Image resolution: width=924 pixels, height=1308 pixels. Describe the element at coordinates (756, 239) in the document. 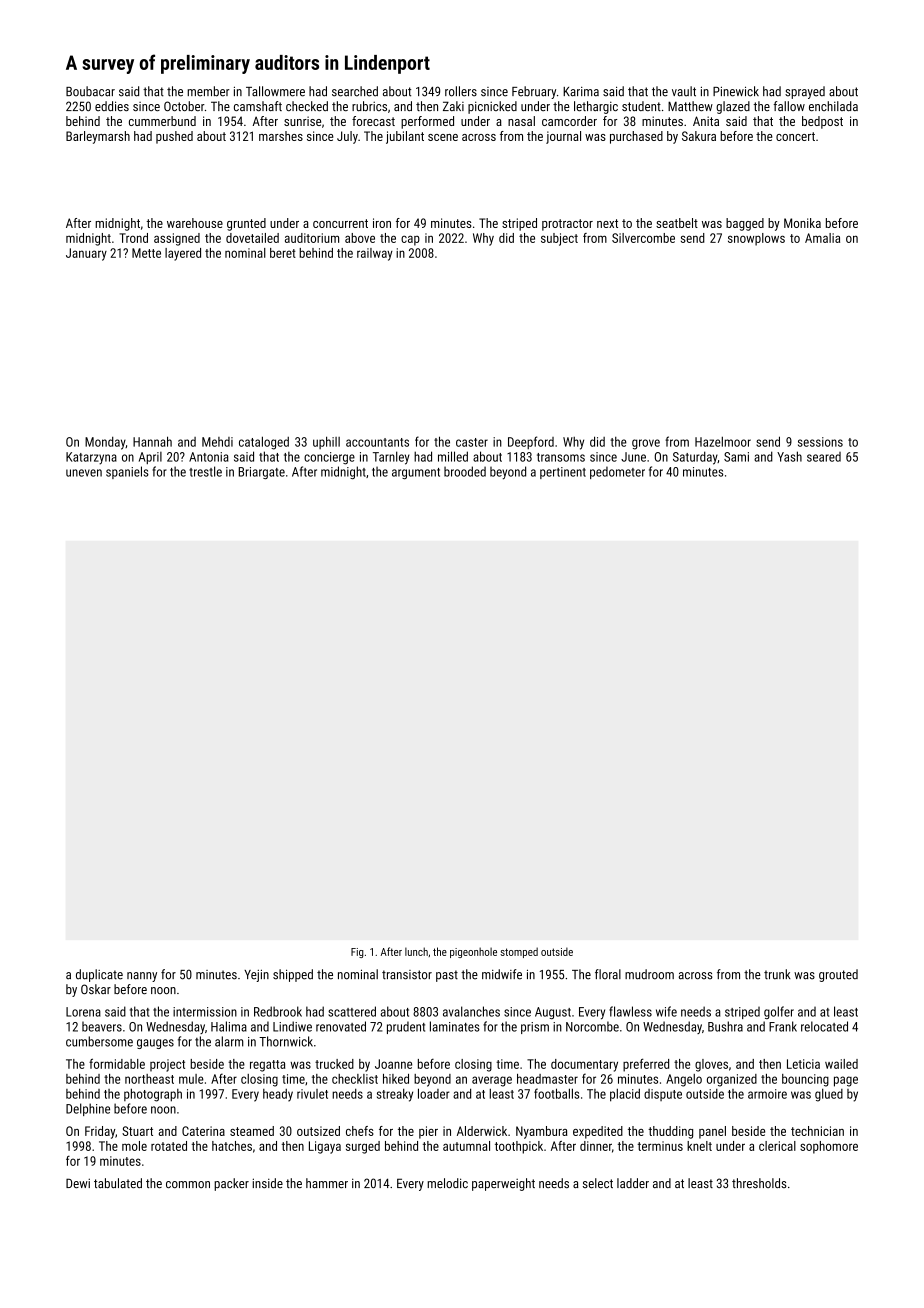

I see `snowplows` at that location.
